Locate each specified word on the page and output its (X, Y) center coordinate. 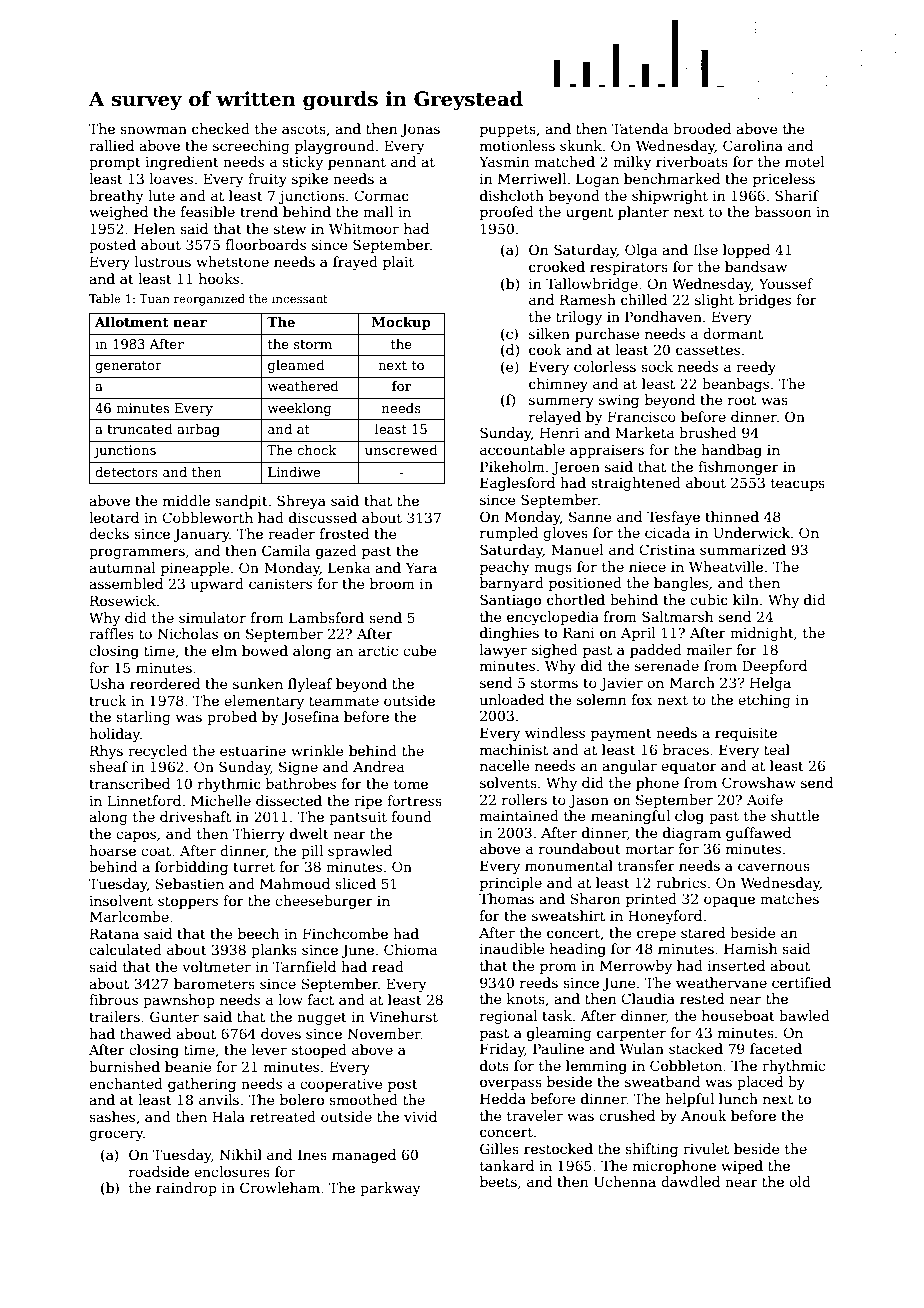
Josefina (310, 718)
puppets (508, 130)
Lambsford (326, 617)
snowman (153, 130)
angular (629, 767)
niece (647, 567)
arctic (378, 651)
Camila (286, 550)
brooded (702, 128)
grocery (116, 1135)
